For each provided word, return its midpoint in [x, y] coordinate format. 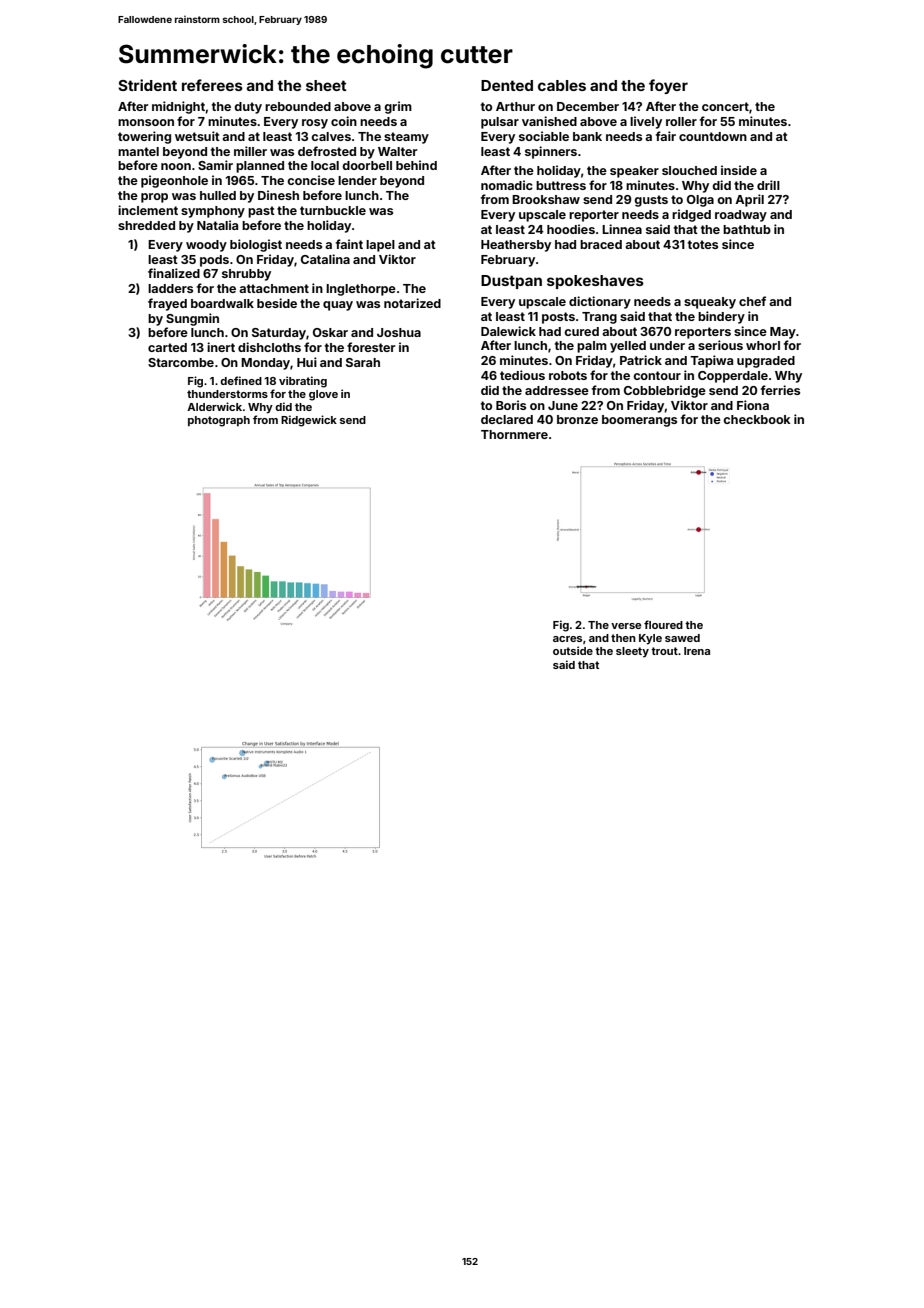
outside [573, 650]
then [623, 638]
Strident [147, 85]
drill [768, 185]
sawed [682, 638]
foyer [668, 86]
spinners [551, 152]
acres [567, 639]
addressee [557, 390]
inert [221, 347]
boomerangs [639, 421]
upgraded [766, 362]
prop [154, 198]
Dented [507, 85]
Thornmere [514, 434]
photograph [219, 421]
